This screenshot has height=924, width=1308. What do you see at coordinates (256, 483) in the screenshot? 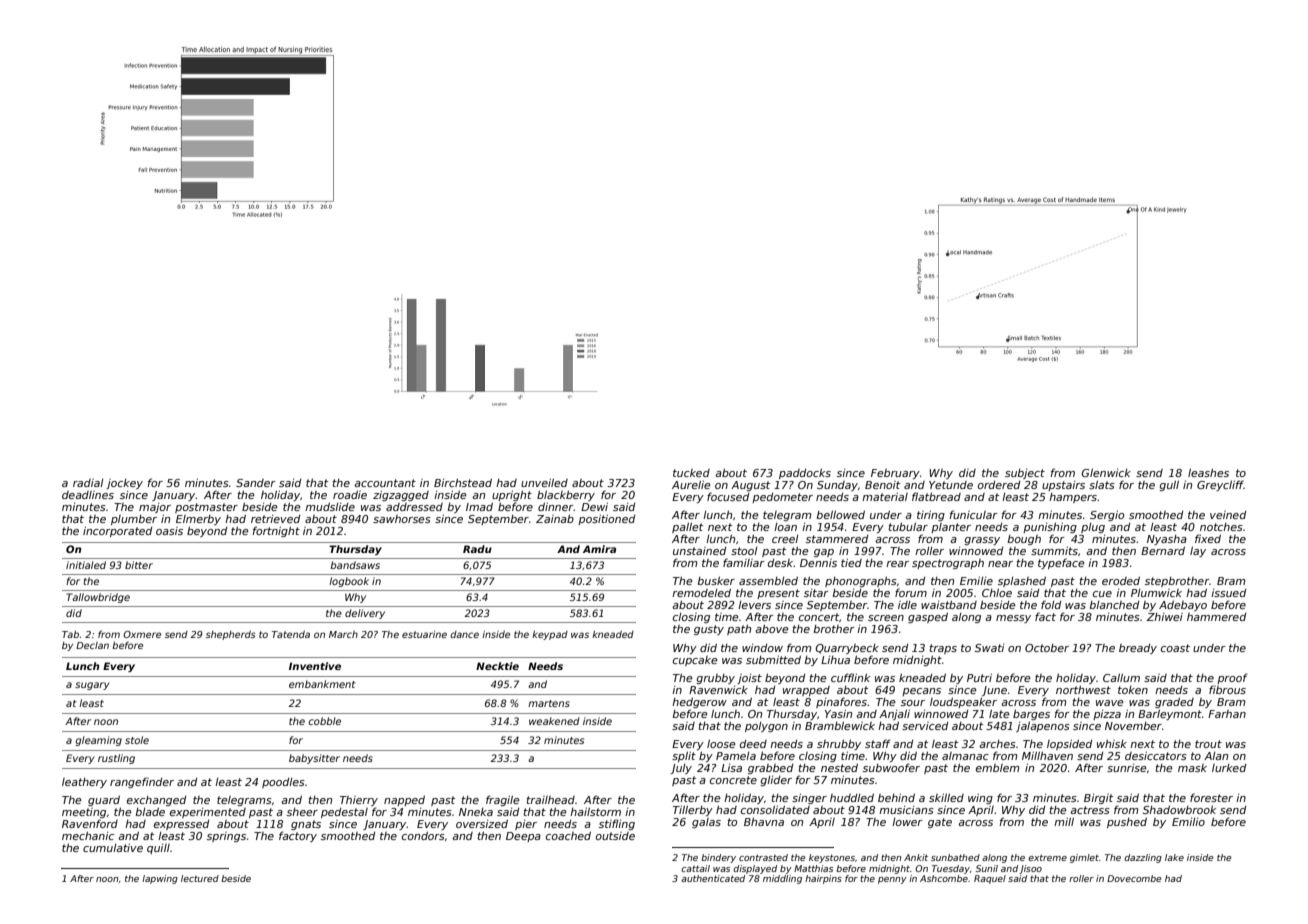
I see `Sander` at bounding box center [256, 483].
